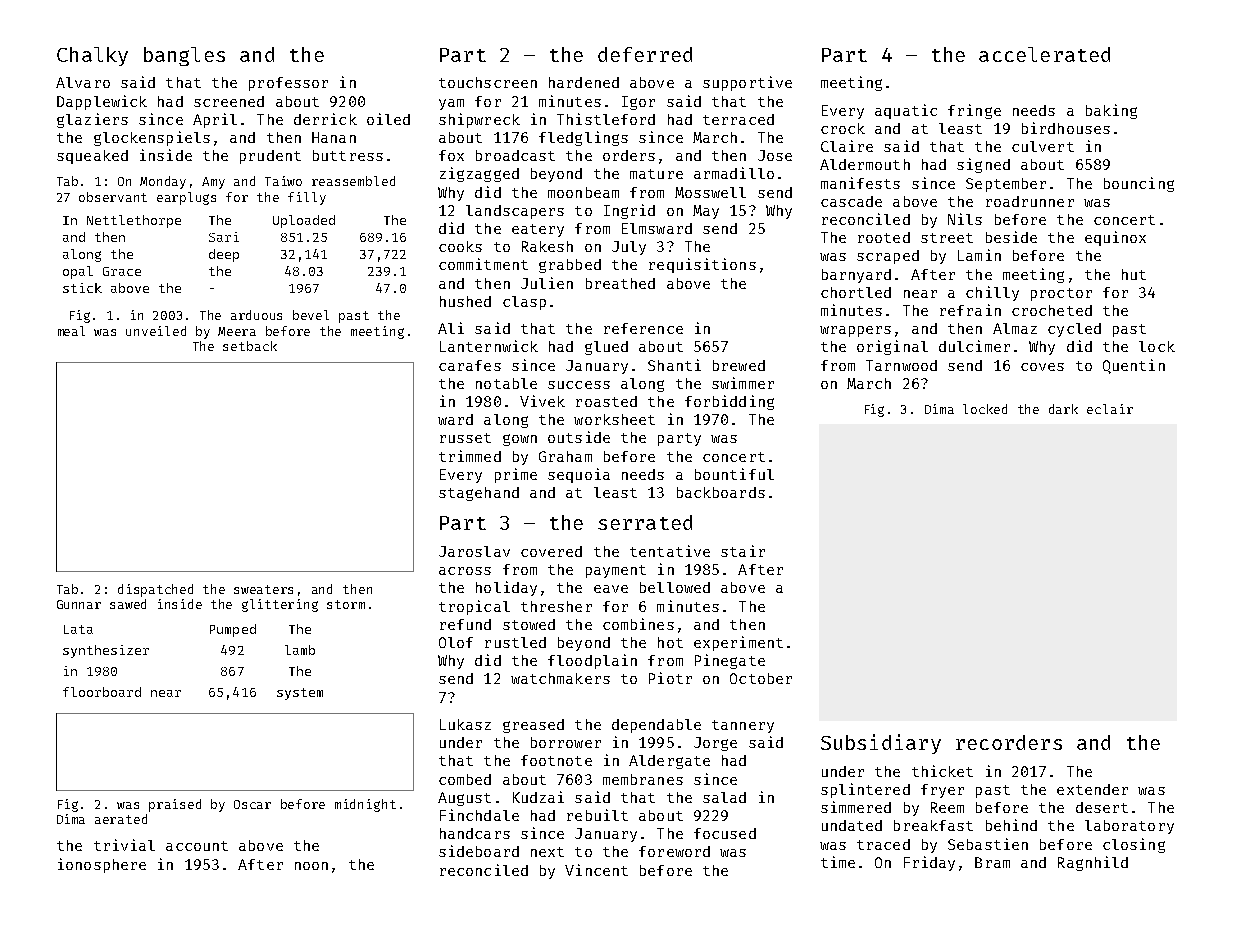 The image size is (1233, 952). What do you see at coordinates (738, 643) in the page?
I see `experiment` at bounding box center [738, 643].
